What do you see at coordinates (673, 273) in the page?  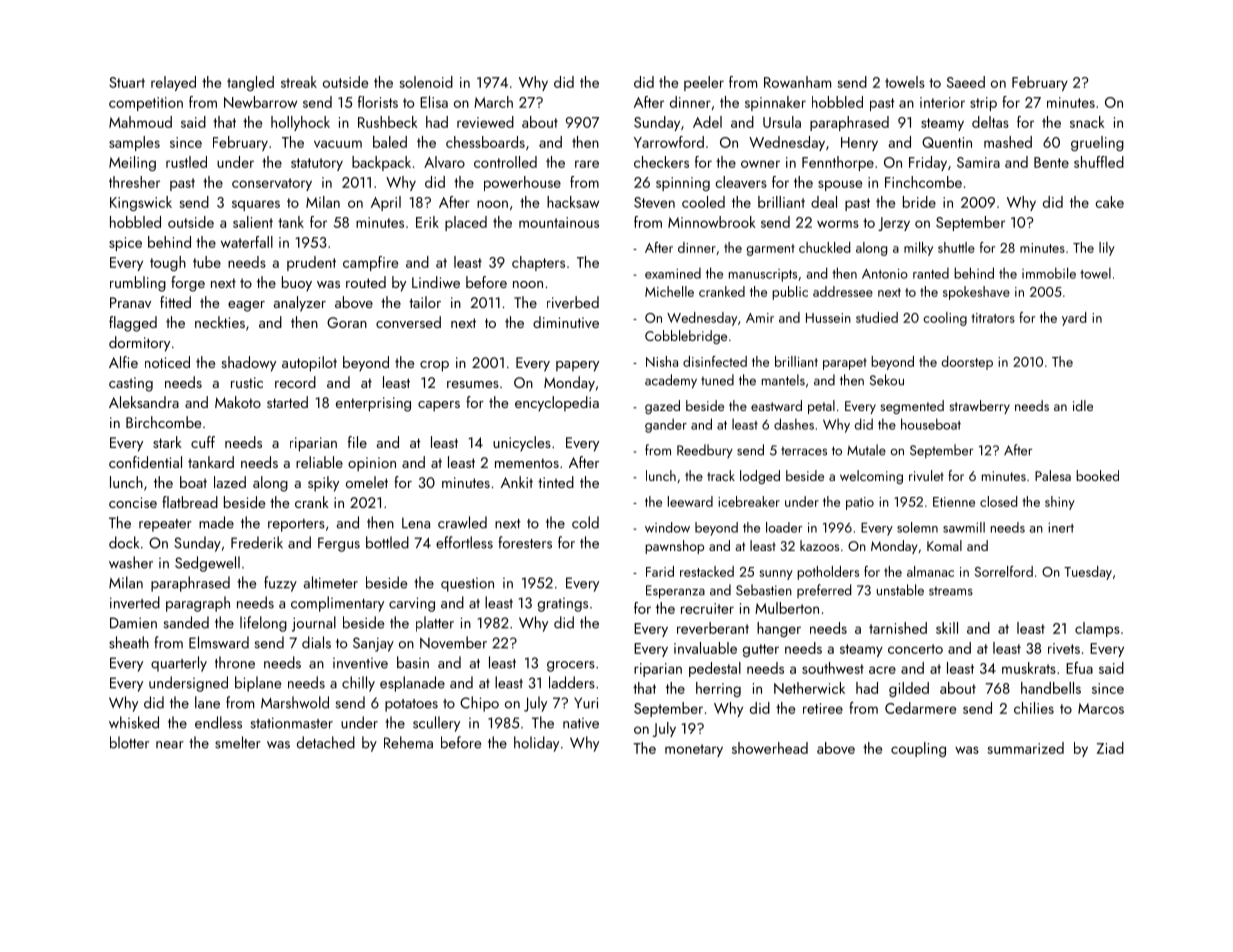 I see `examined` at bounding box center [673, 273].
